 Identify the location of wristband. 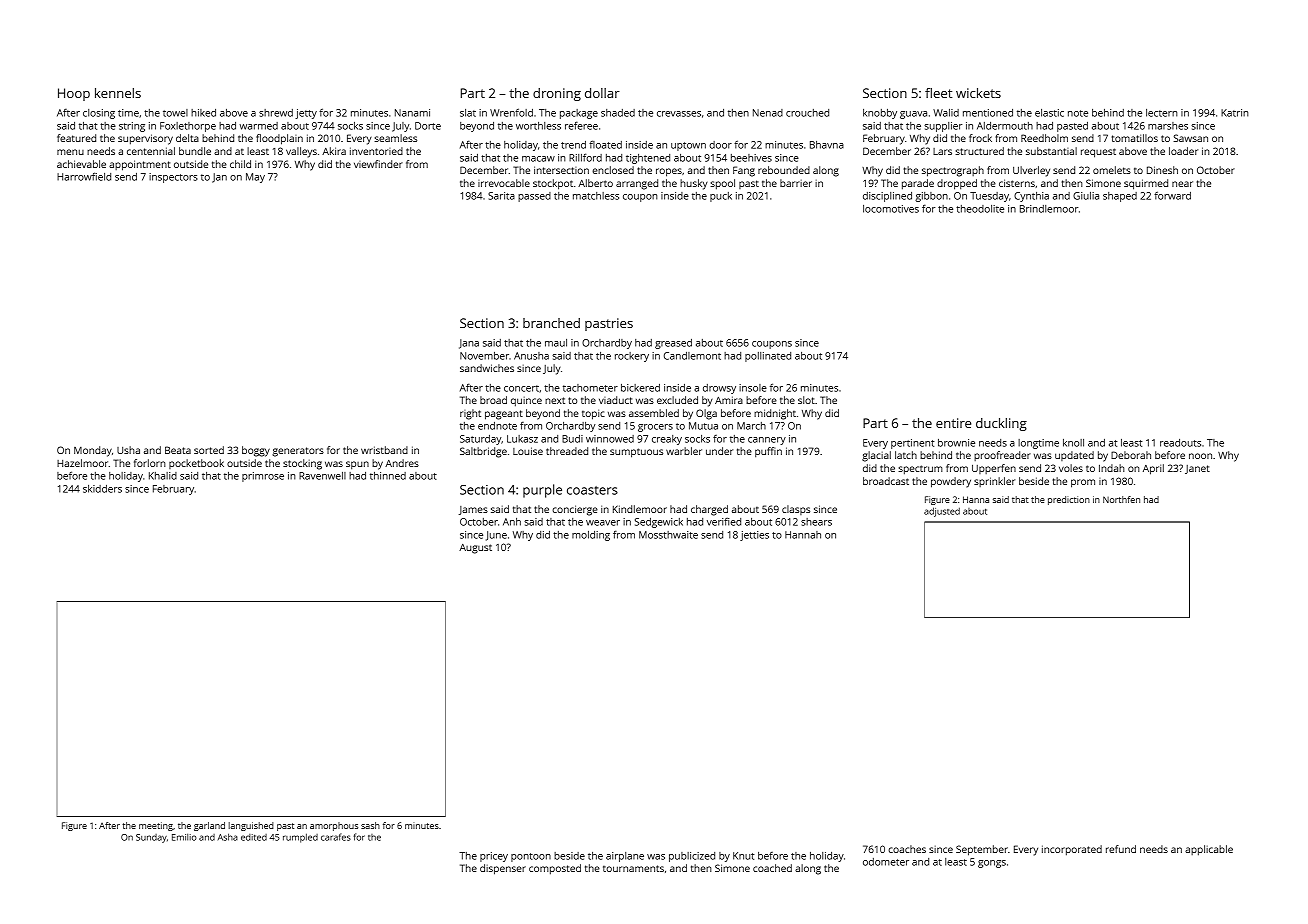
(384, 450).
